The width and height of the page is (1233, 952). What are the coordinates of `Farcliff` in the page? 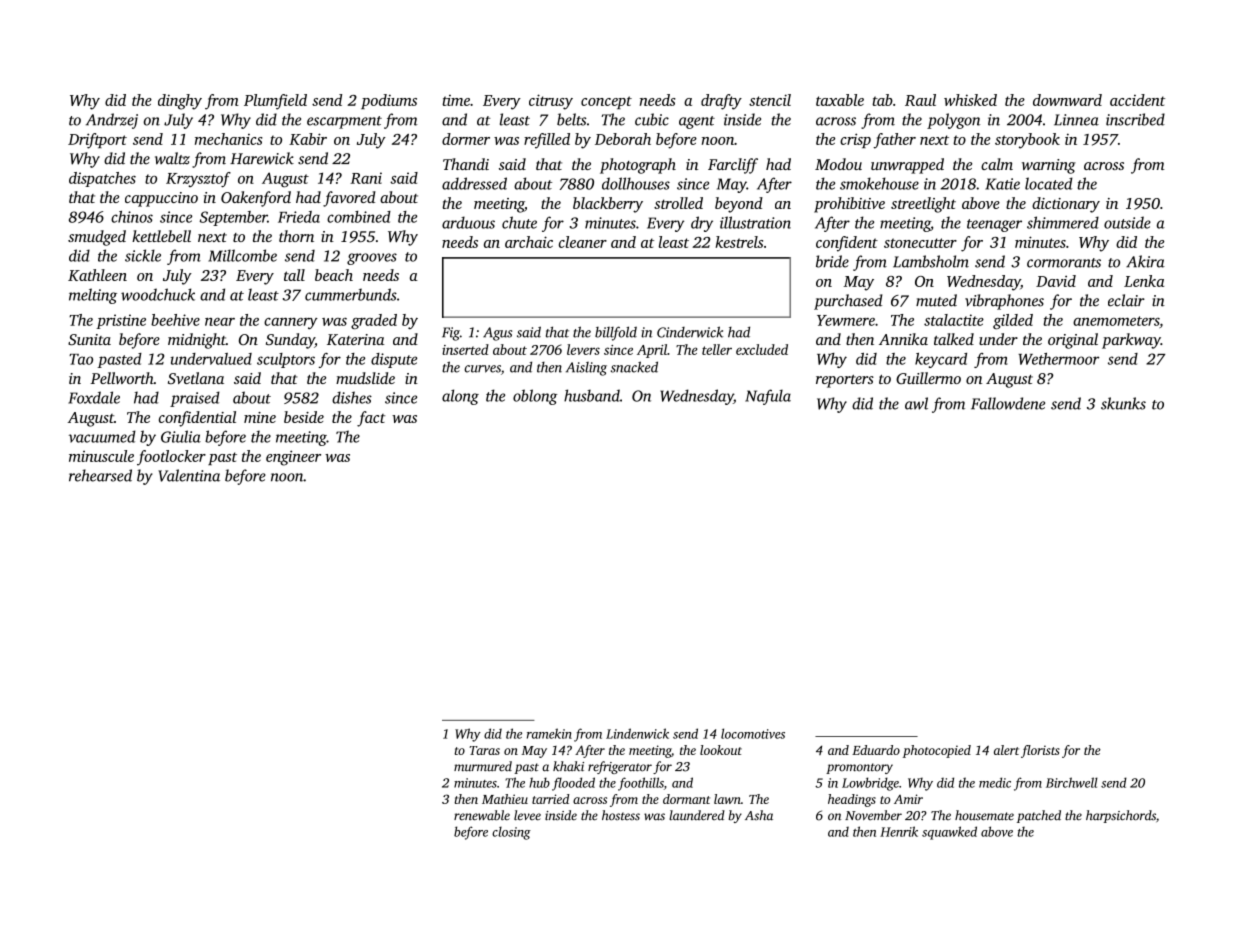 It's located at (733, 166).
